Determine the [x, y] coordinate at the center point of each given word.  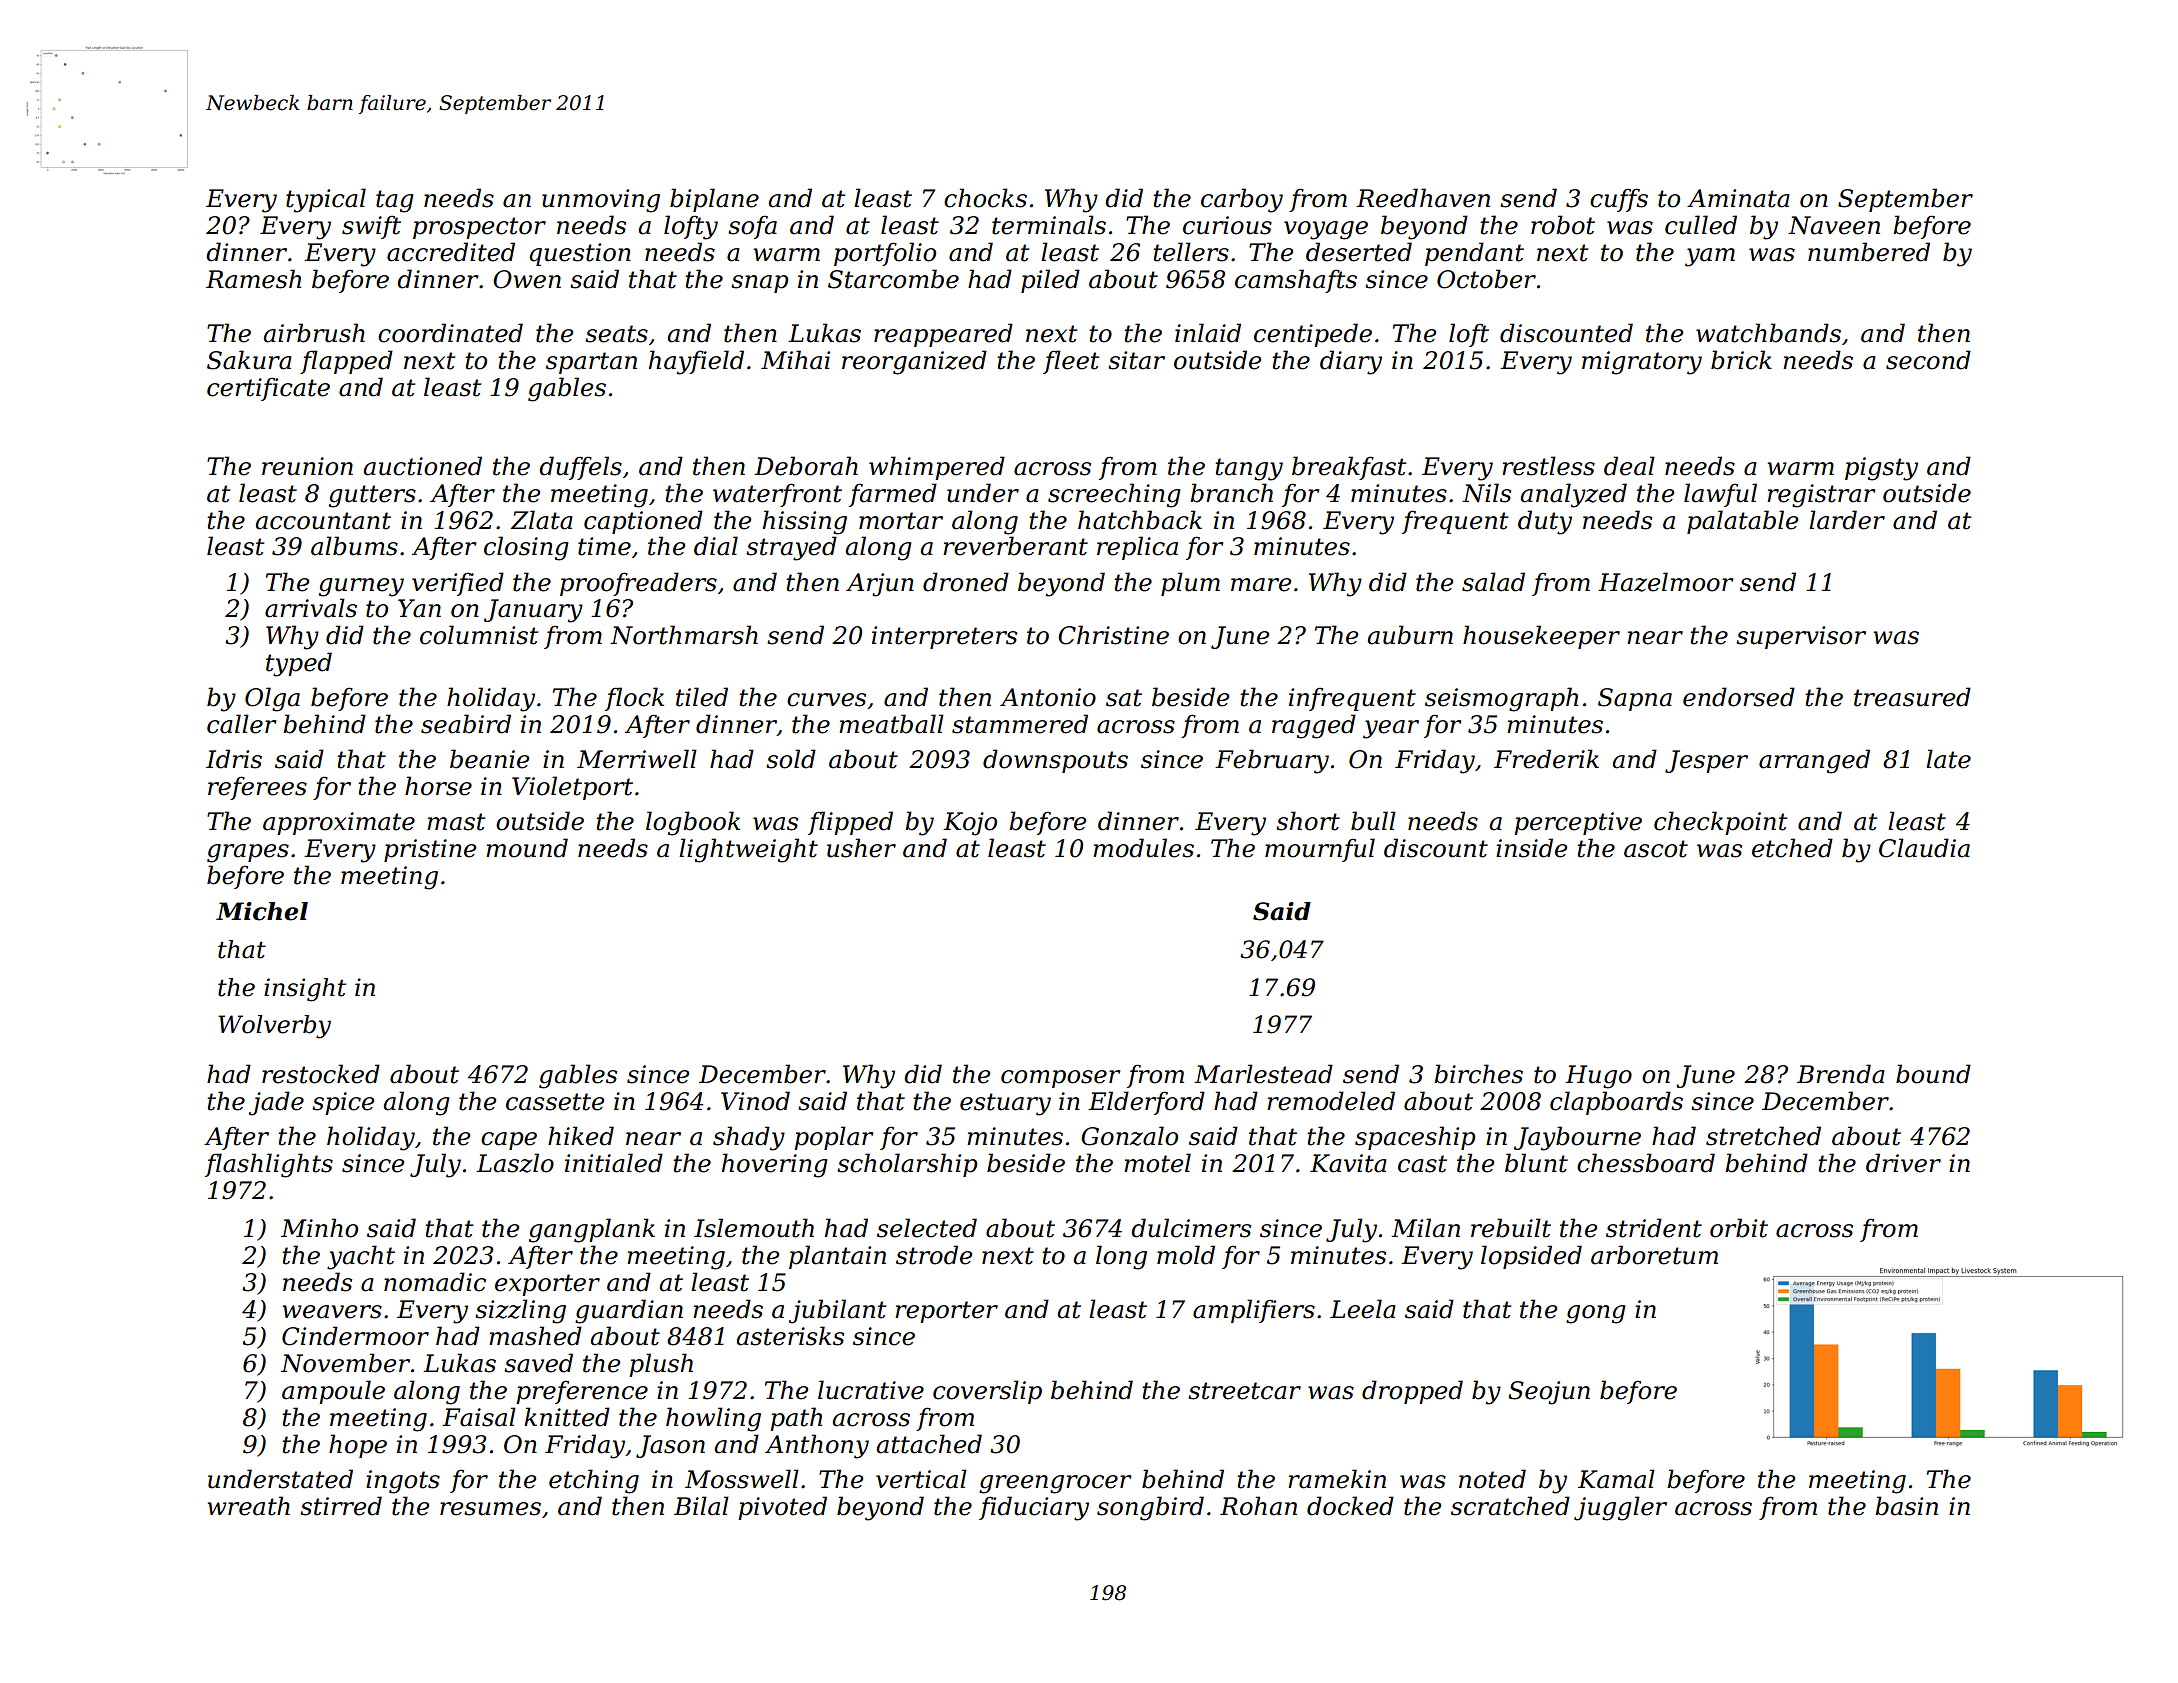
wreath [248, 1506]
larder [1847, 520]
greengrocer [1055, 1484]
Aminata [1738, 198]
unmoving [601, 201]
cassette [555, 1102]
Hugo [1598, 1077]
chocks [985, 198]
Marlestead [1263, 1074]
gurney [361, 587]
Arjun [880, 585]
